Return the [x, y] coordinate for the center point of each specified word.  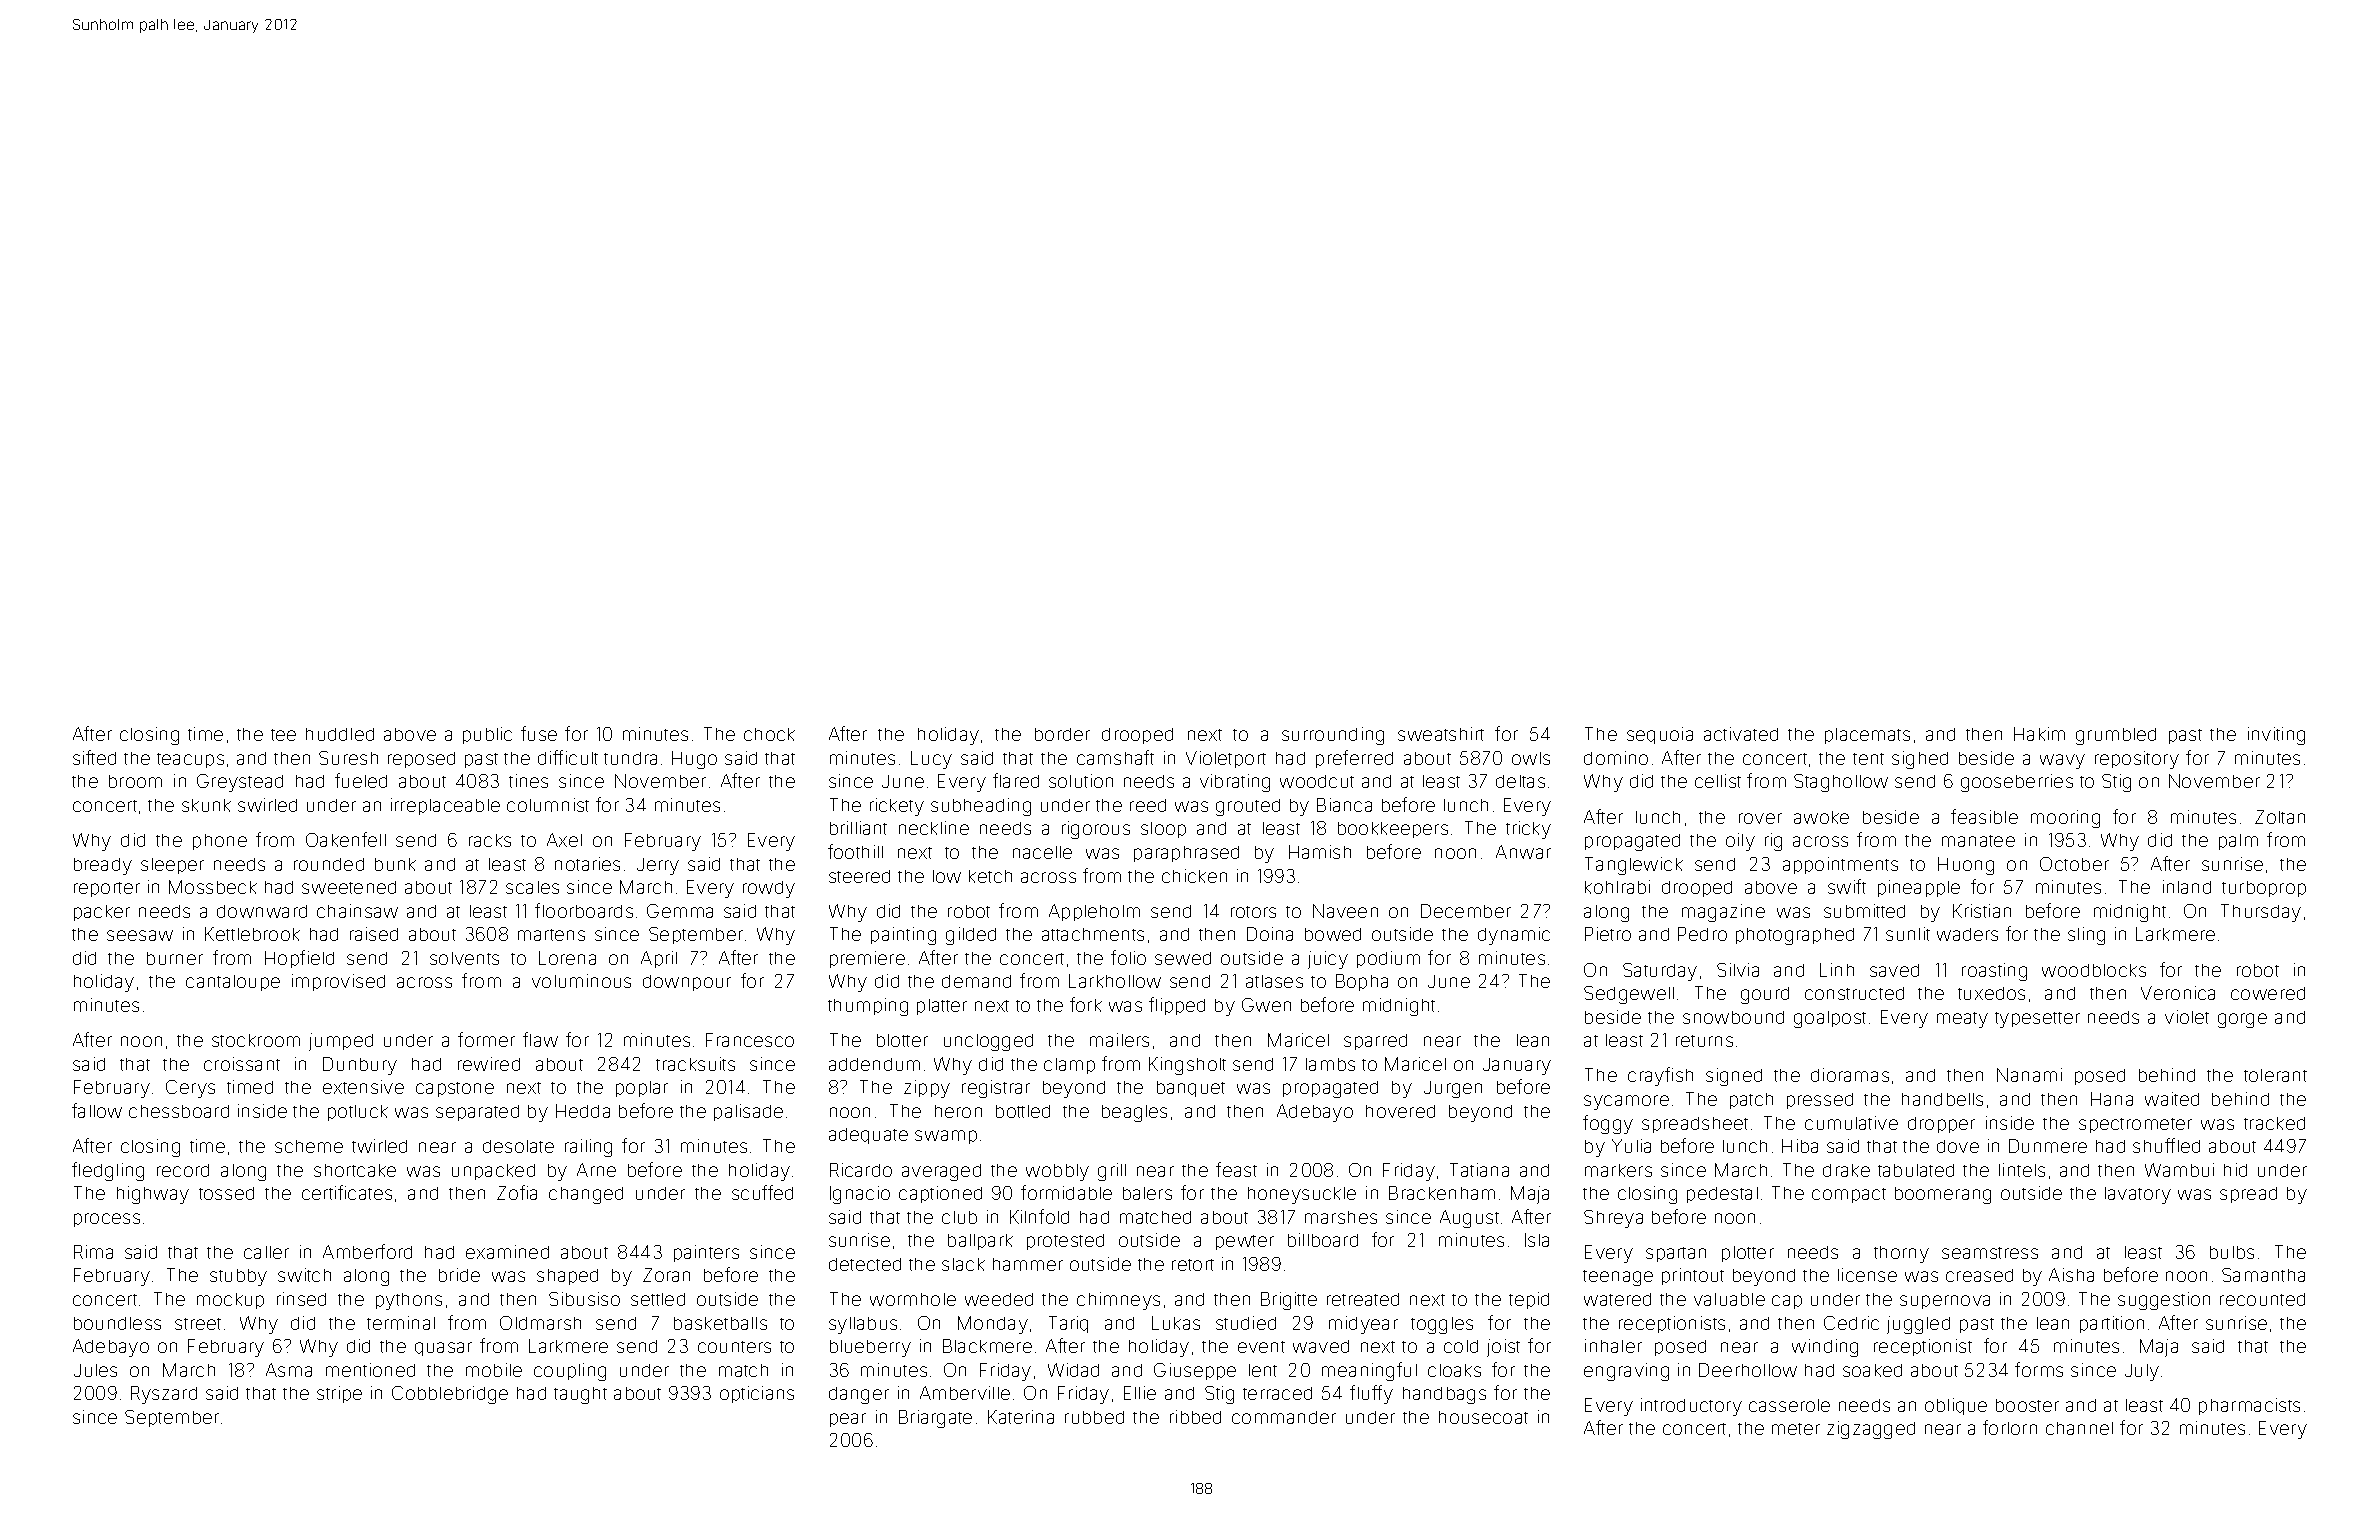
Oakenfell [346, 839]
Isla [1537, 1240]
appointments [1840, 865]
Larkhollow [1115, 981]
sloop [1163, 830]
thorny [1901, 1254]
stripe [339, 1394]
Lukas [1176, 1323]
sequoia [1660, 735]
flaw [540, 1039]
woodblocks [2094, 970]
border [1062, 734]
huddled [340, 734]
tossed [226, 1193]
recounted [2262, 1299]
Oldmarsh [540, 1323]
